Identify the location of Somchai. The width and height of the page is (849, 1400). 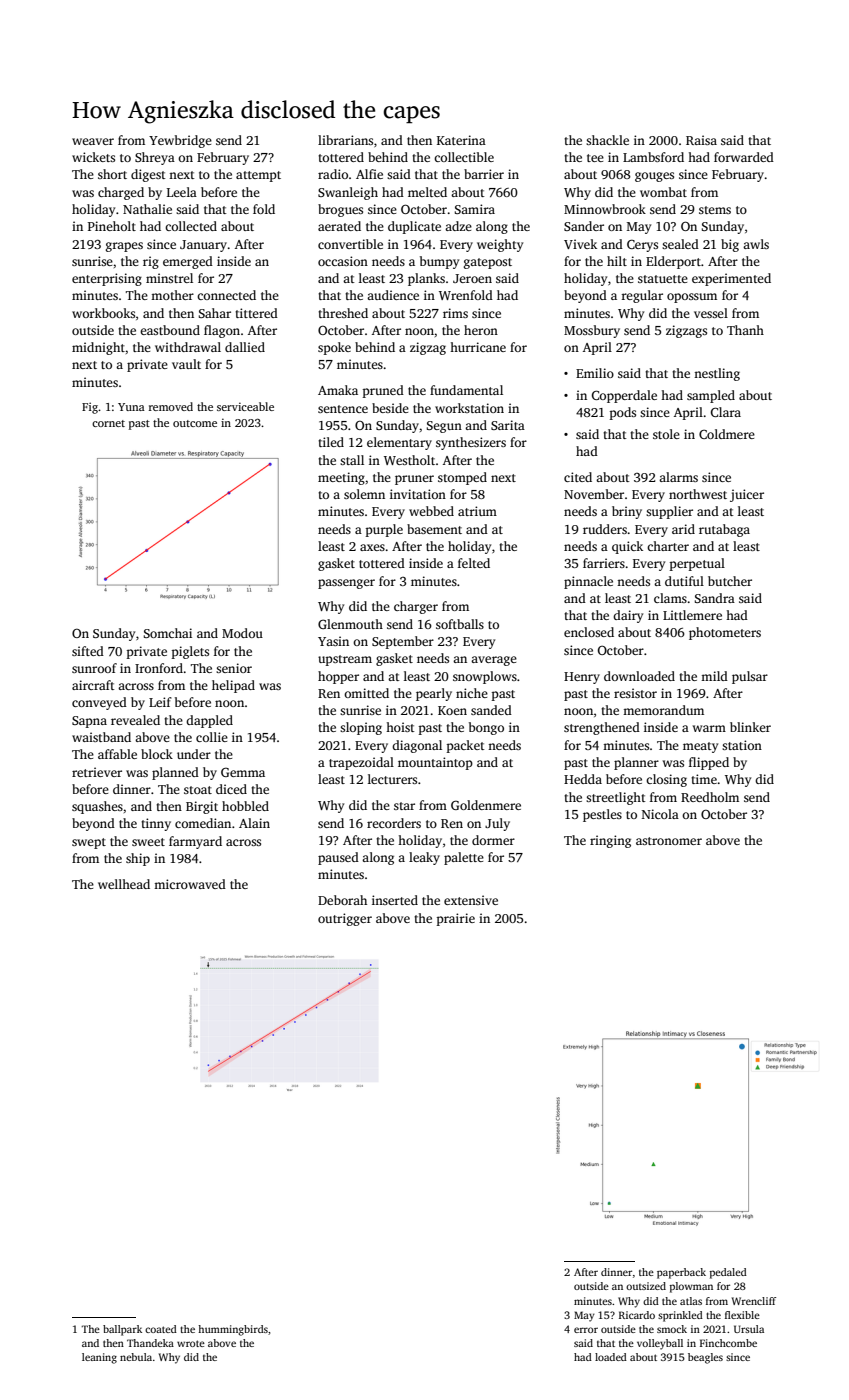
(167, 633).
